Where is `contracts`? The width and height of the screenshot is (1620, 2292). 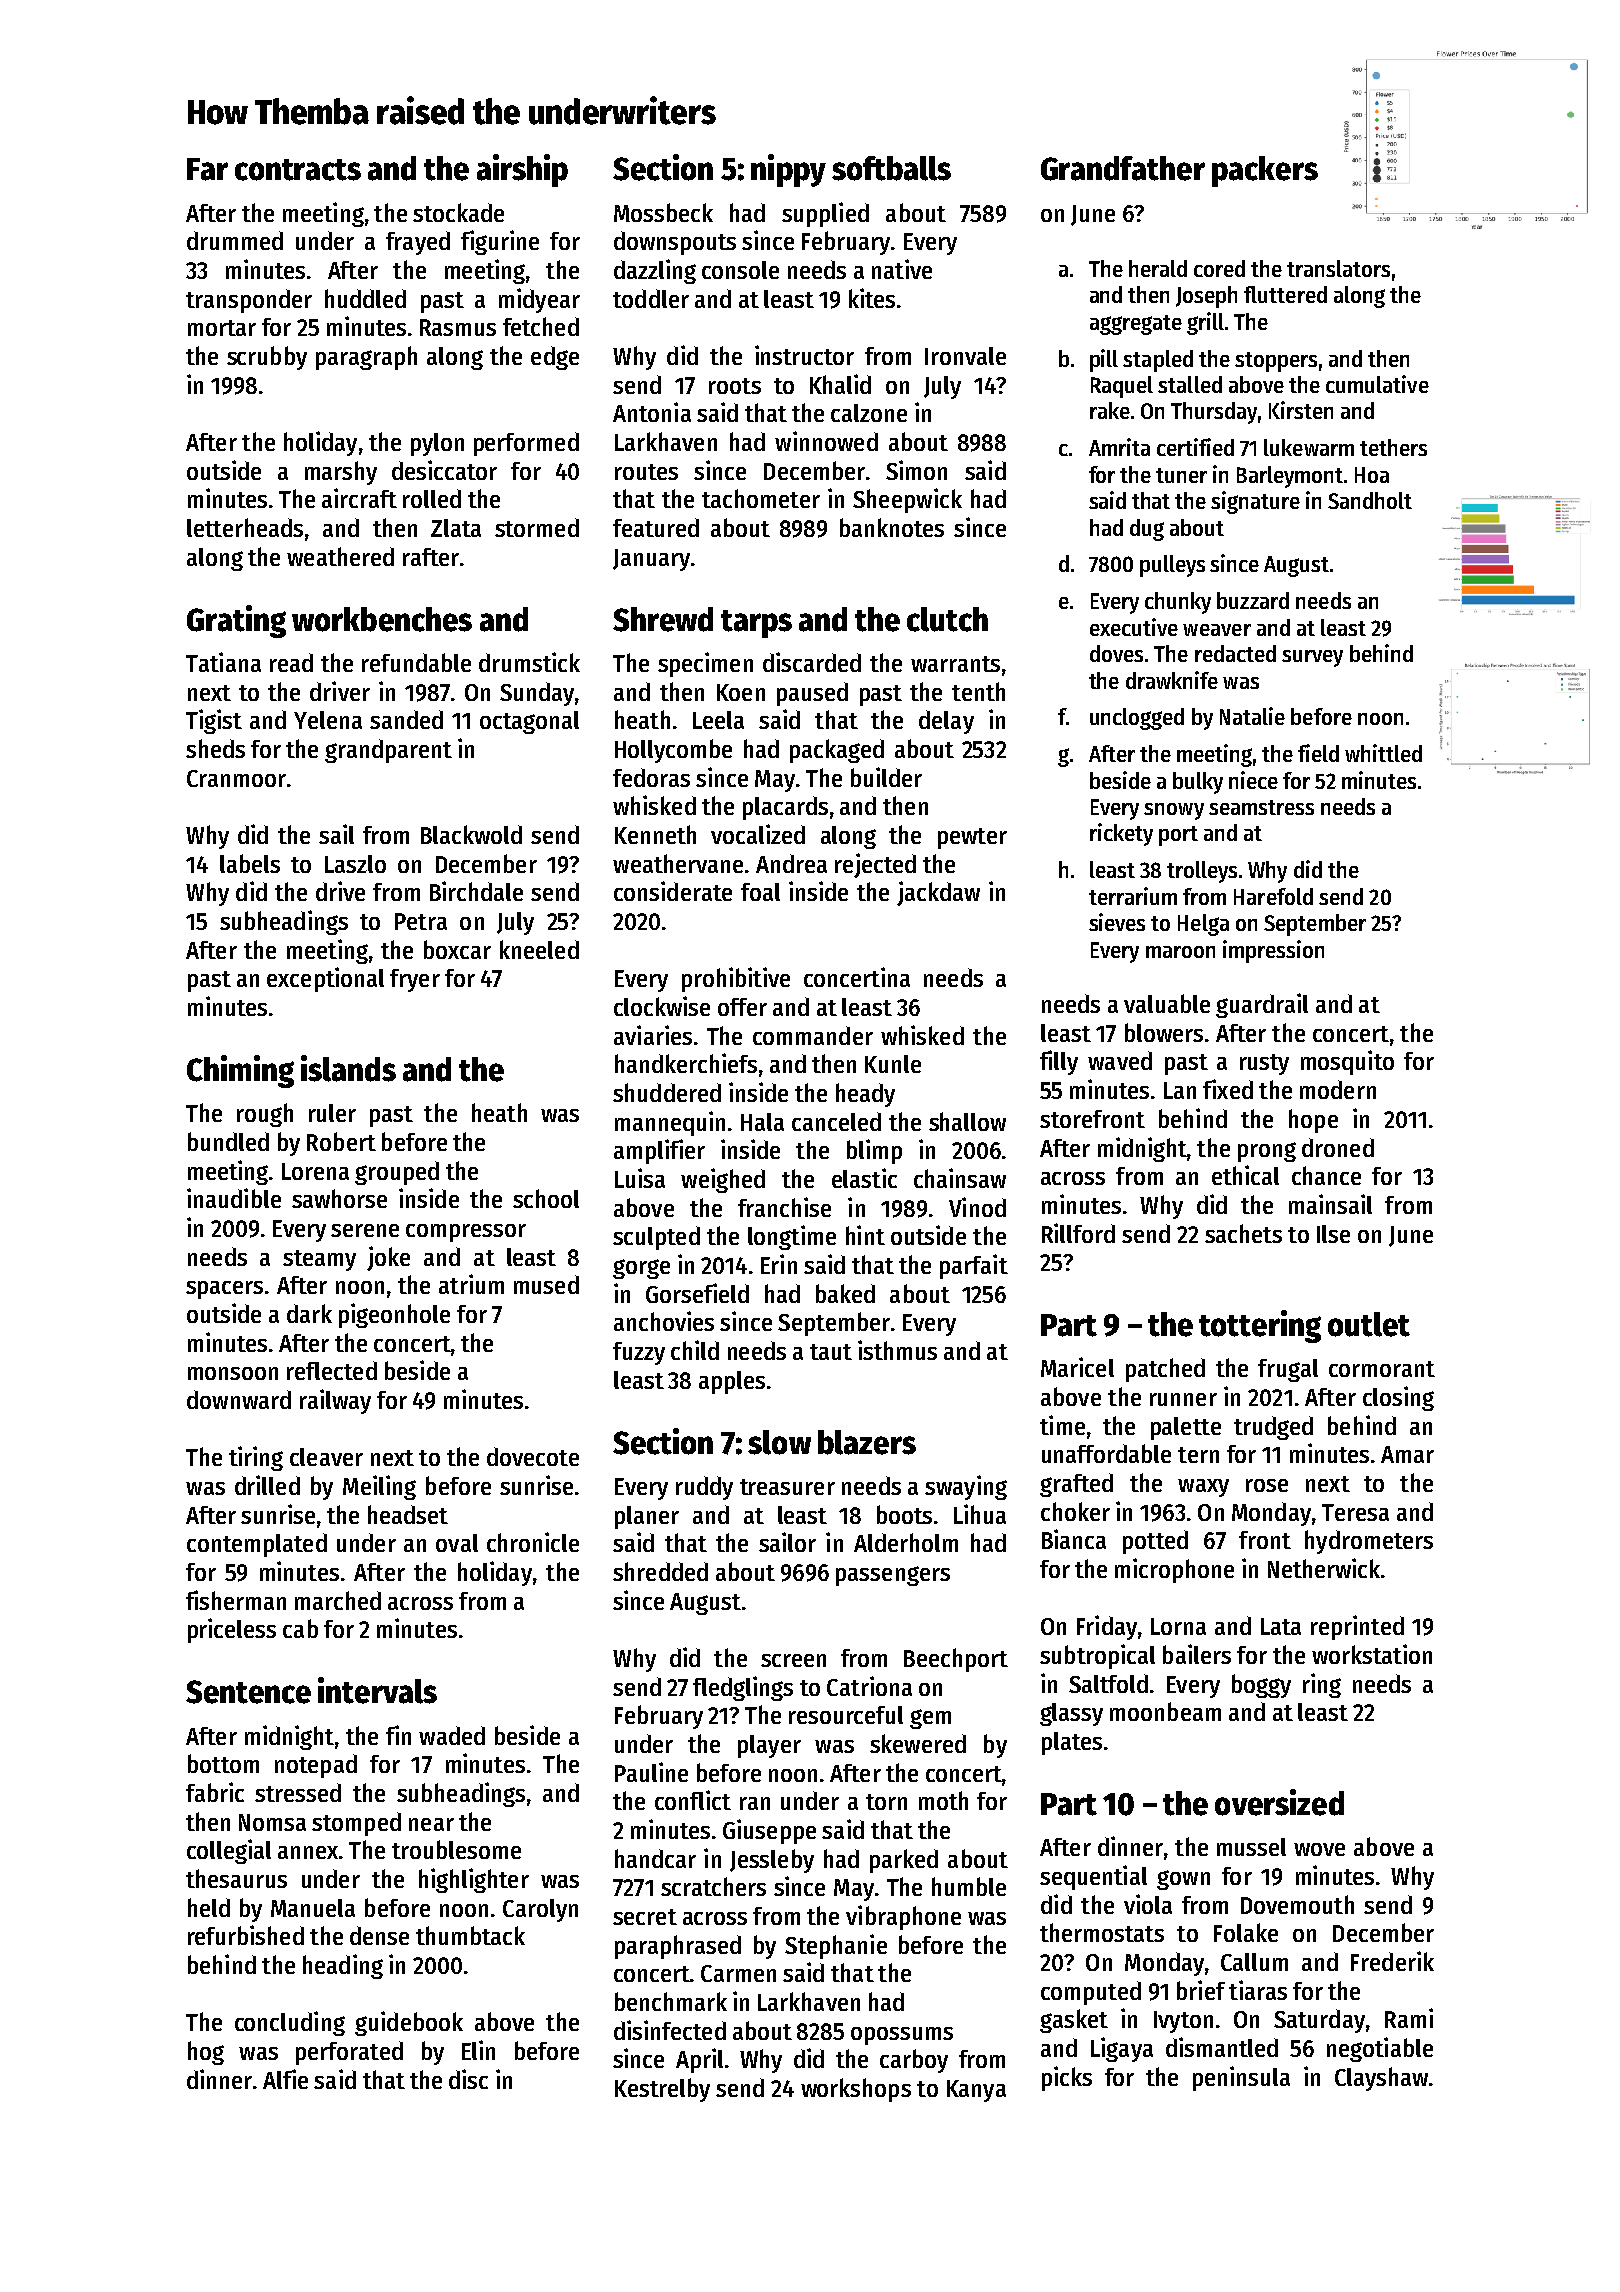 contracts is located at coordinates (298, 170).
